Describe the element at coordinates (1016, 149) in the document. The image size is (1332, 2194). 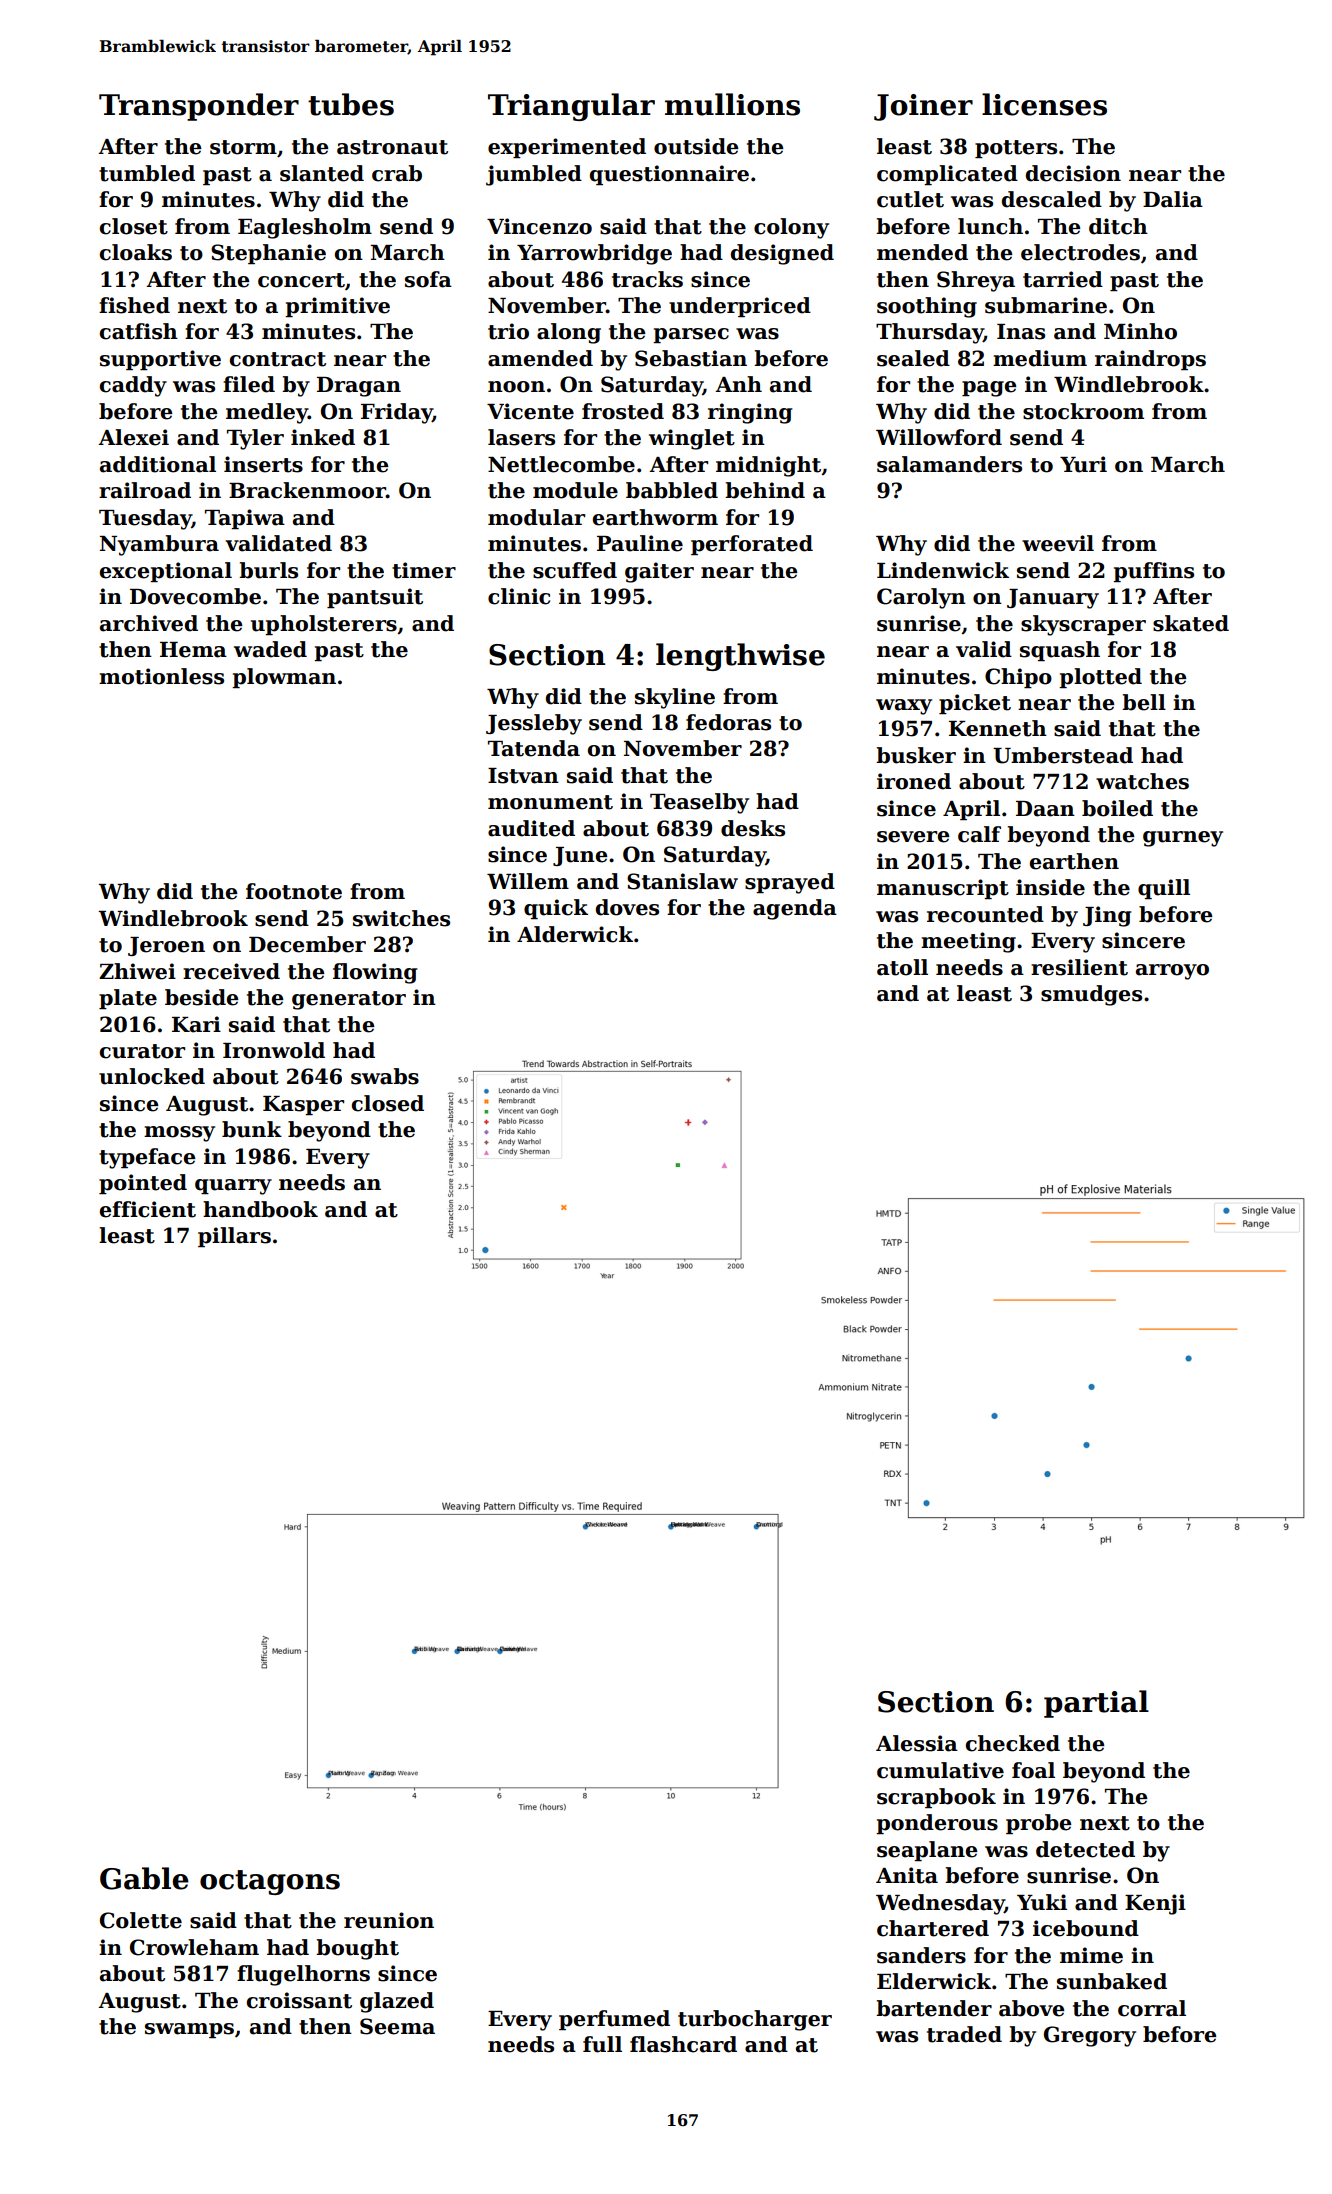
I see `potters` at that location.
